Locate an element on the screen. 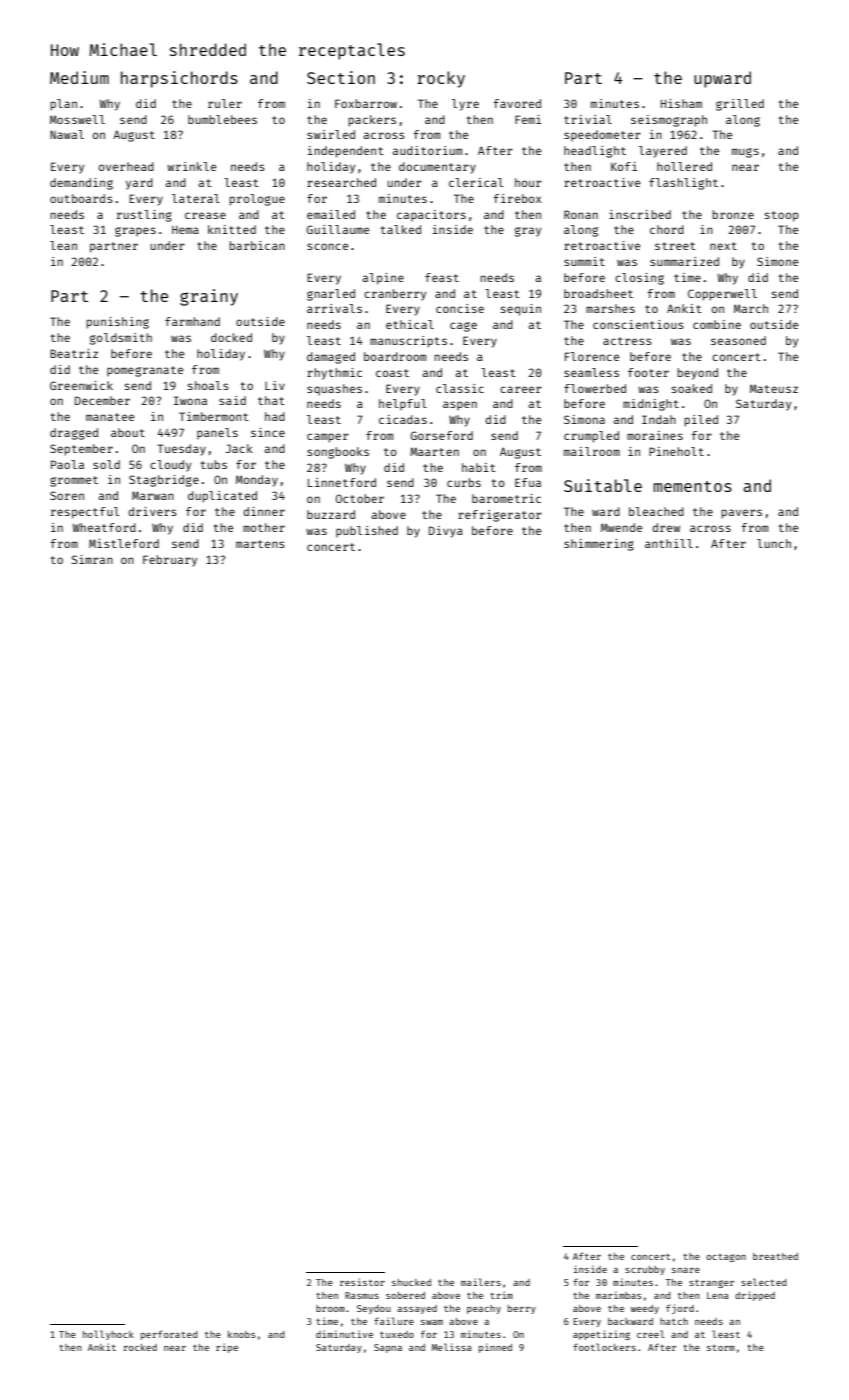  beyond is located at coordinates (698, 374).
